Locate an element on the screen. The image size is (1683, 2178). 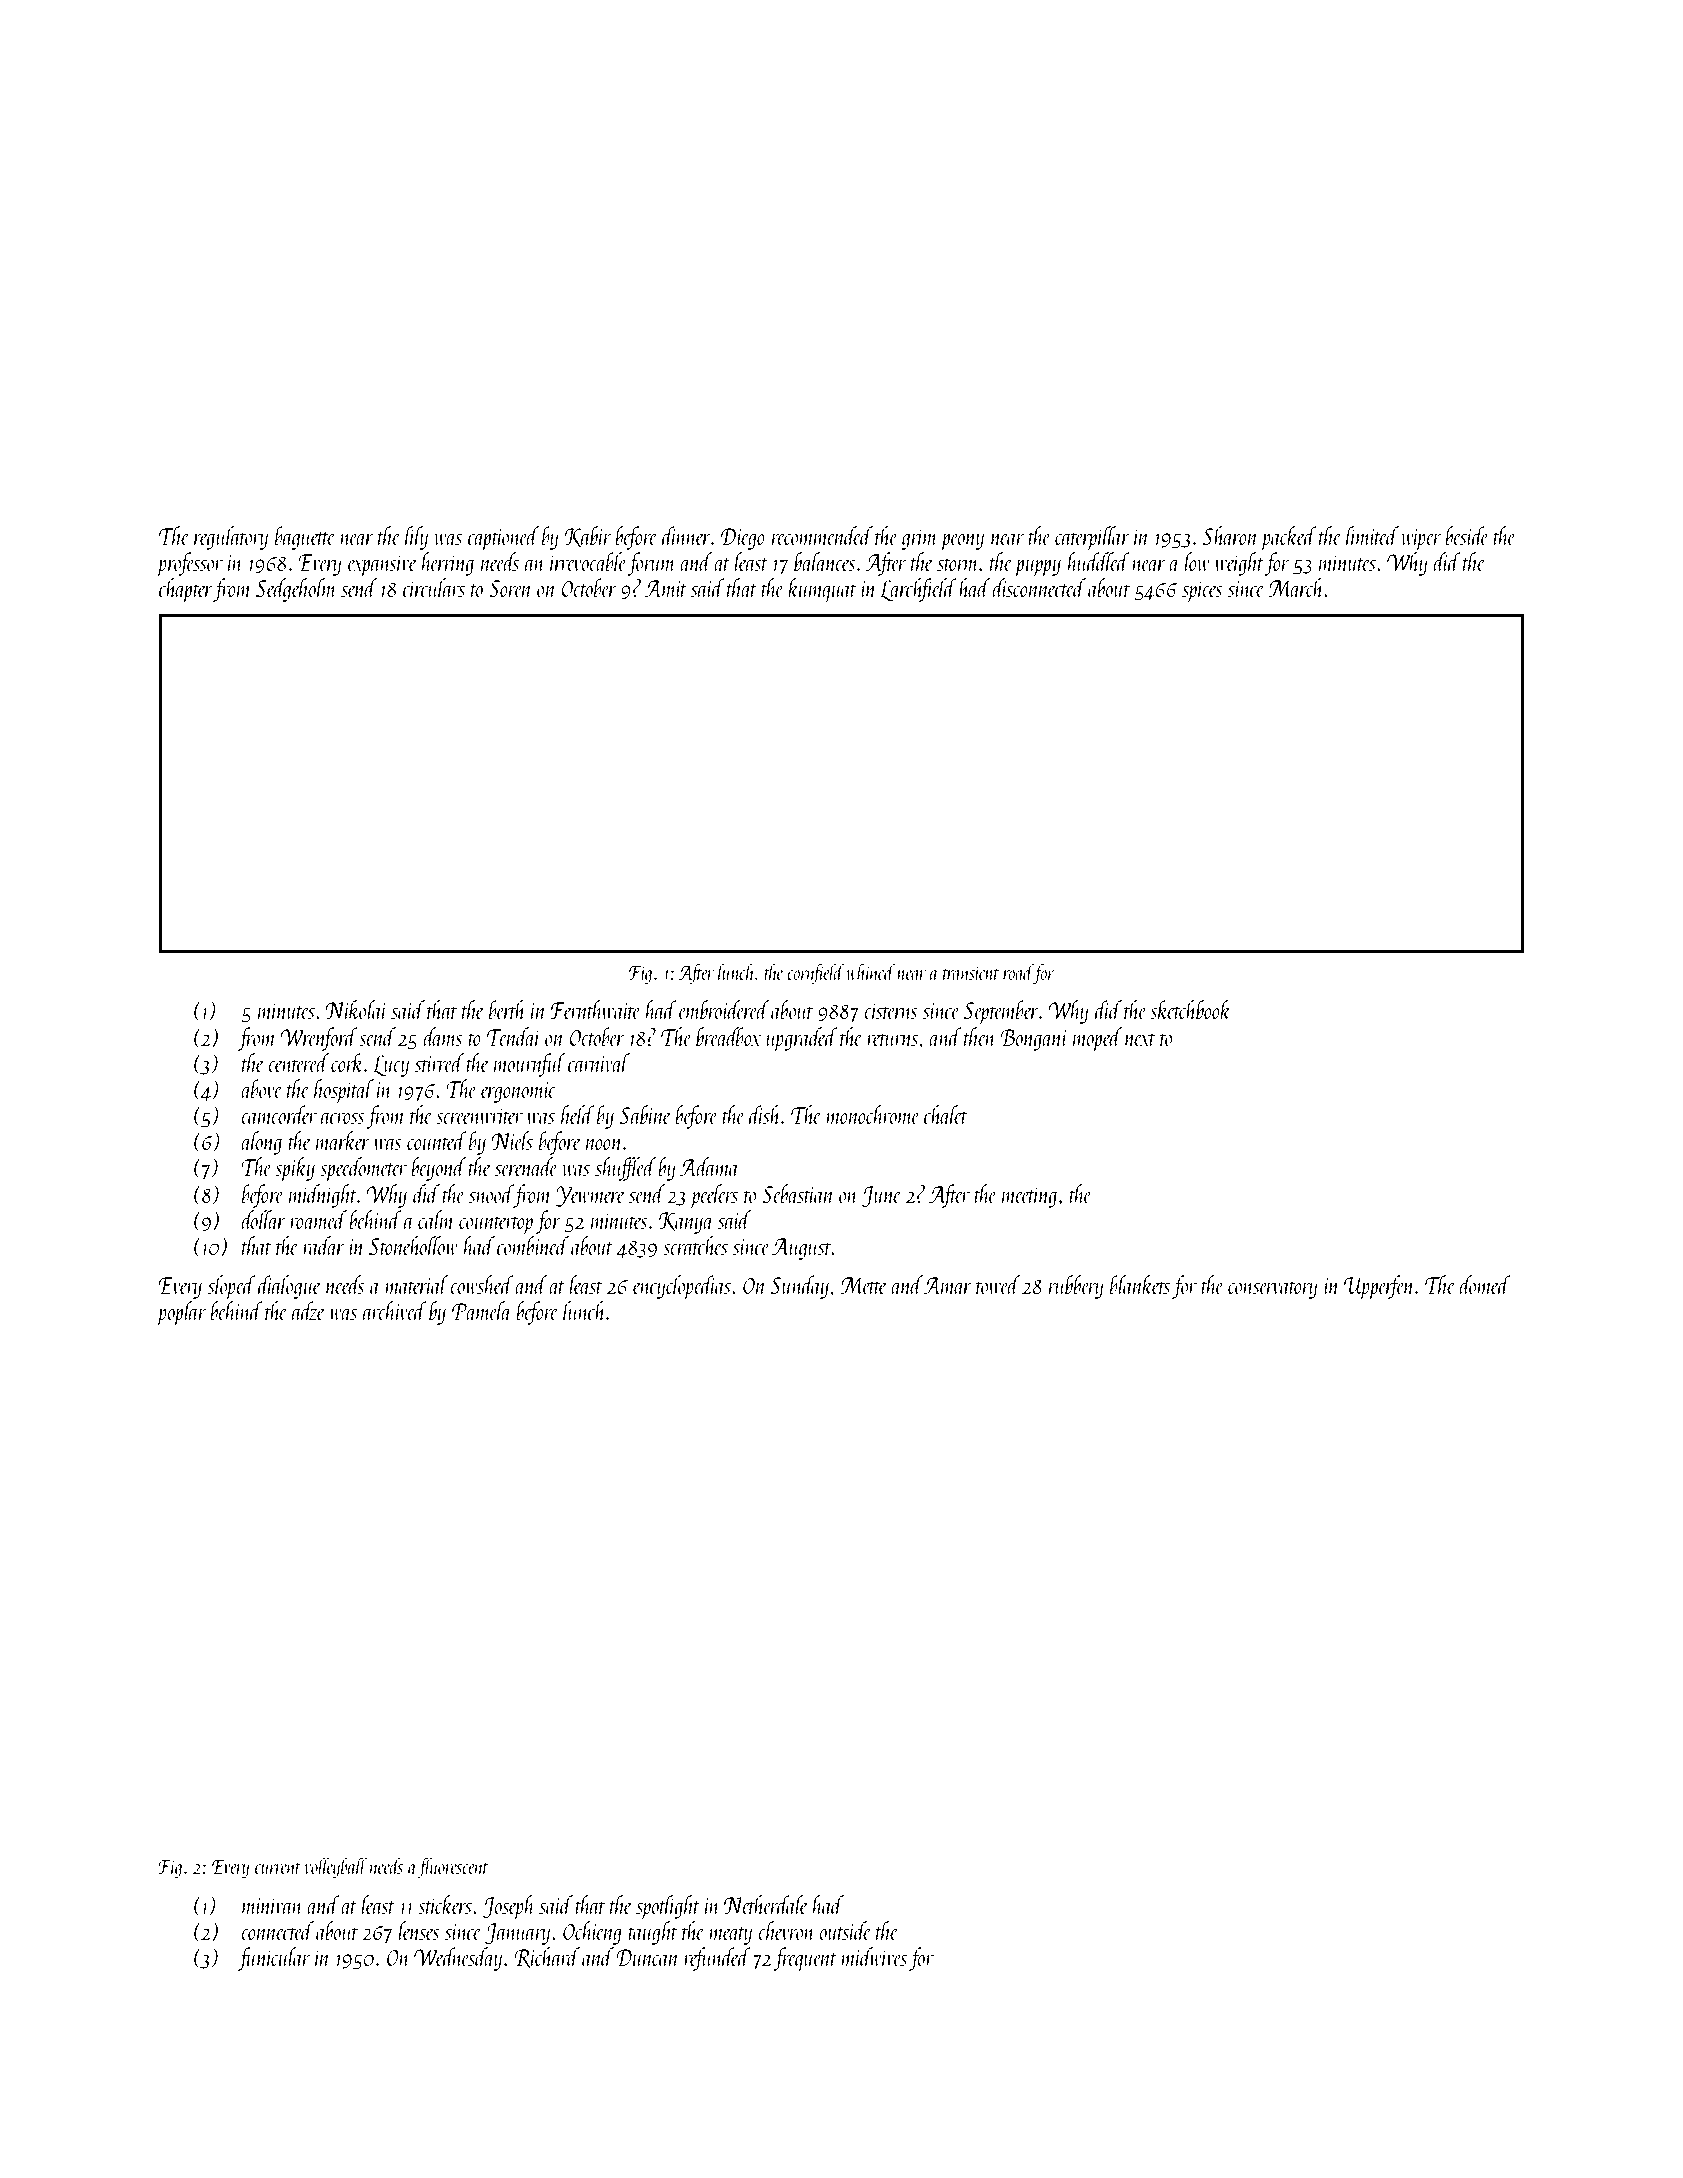
dinner is located at coordinates (686, 535).
